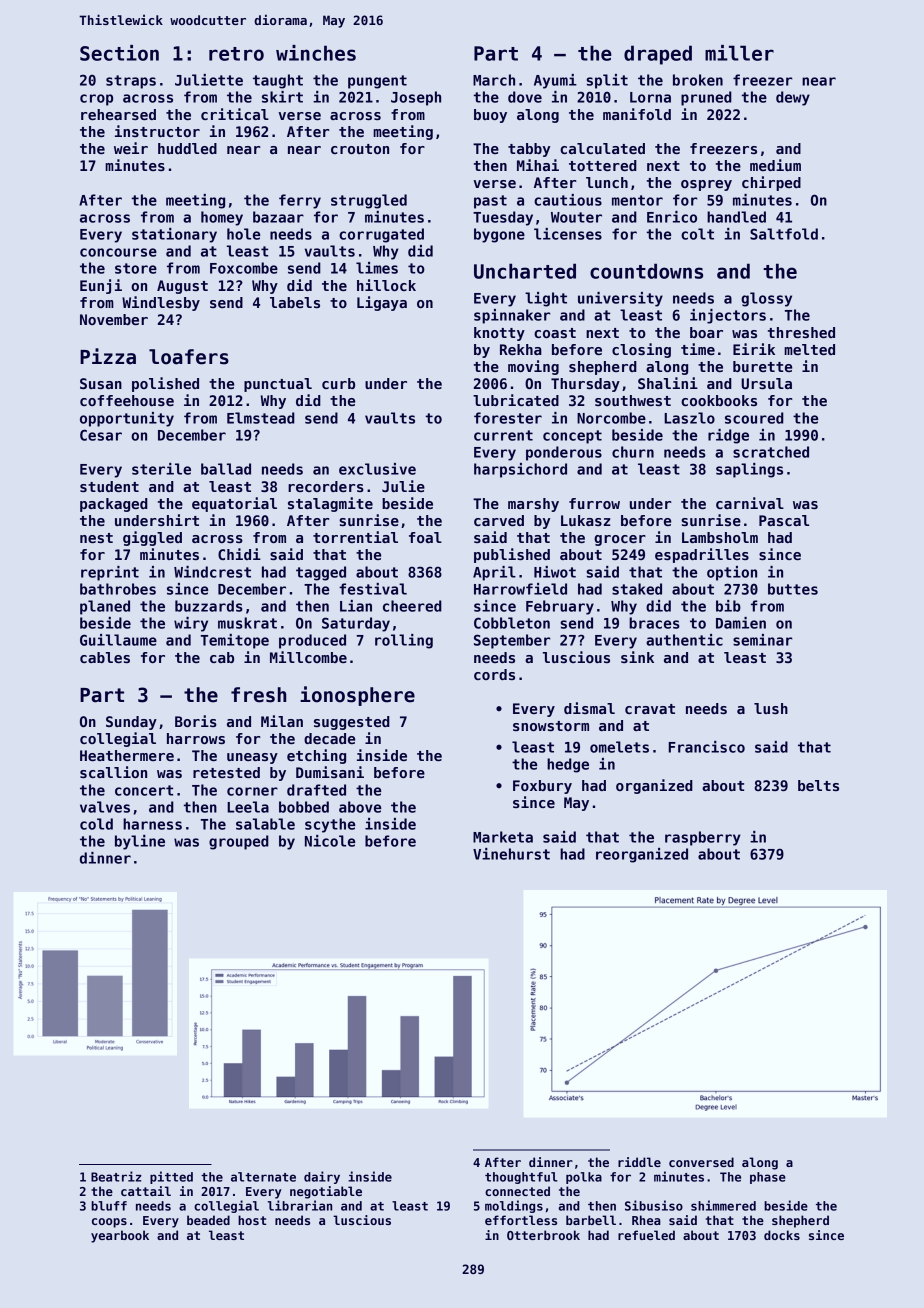 The width and height of the document is (924, 1308). Describe the element at coordinates (189, 357) in the document. I see `loafers` at that location.
